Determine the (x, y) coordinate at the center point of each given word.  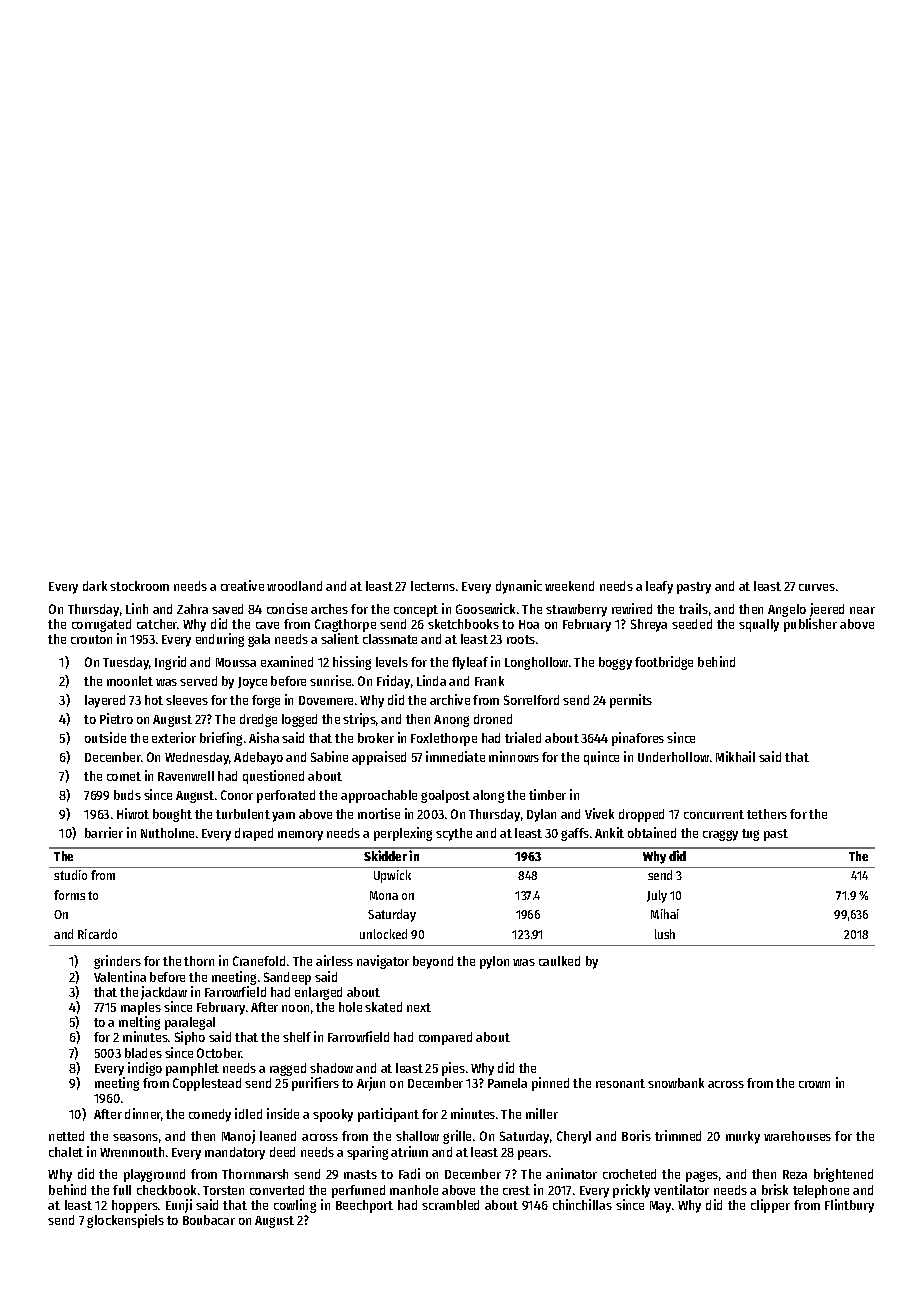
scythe (454, 834)
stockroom (139, 586)
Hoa (529, 624)
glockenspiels (125, 1221)
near (862, 610)
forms (69, 895)
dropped (641, 815)
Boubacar (209, 1220)
